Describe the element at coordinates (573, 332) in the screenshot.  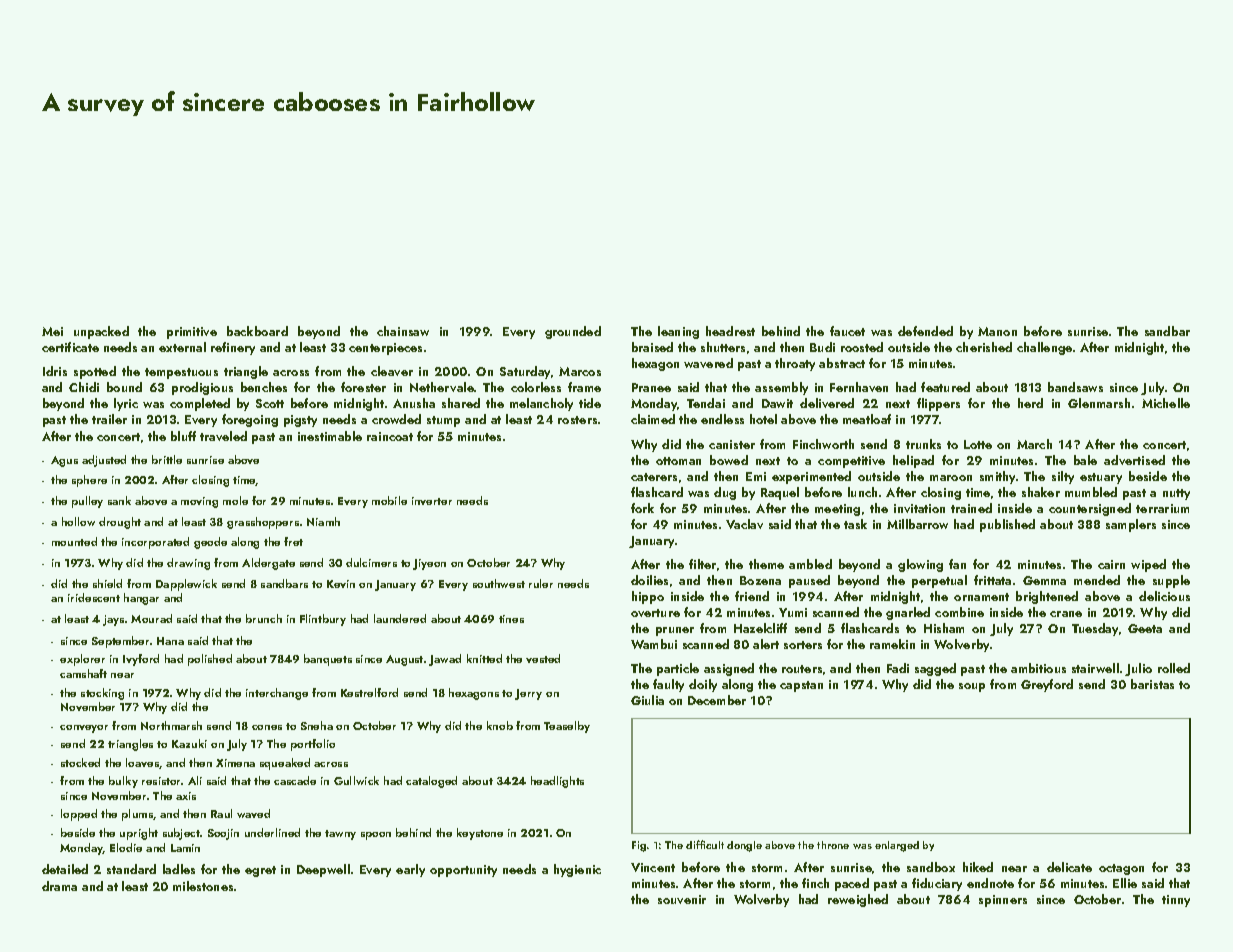
I see `grounded` at that location.
